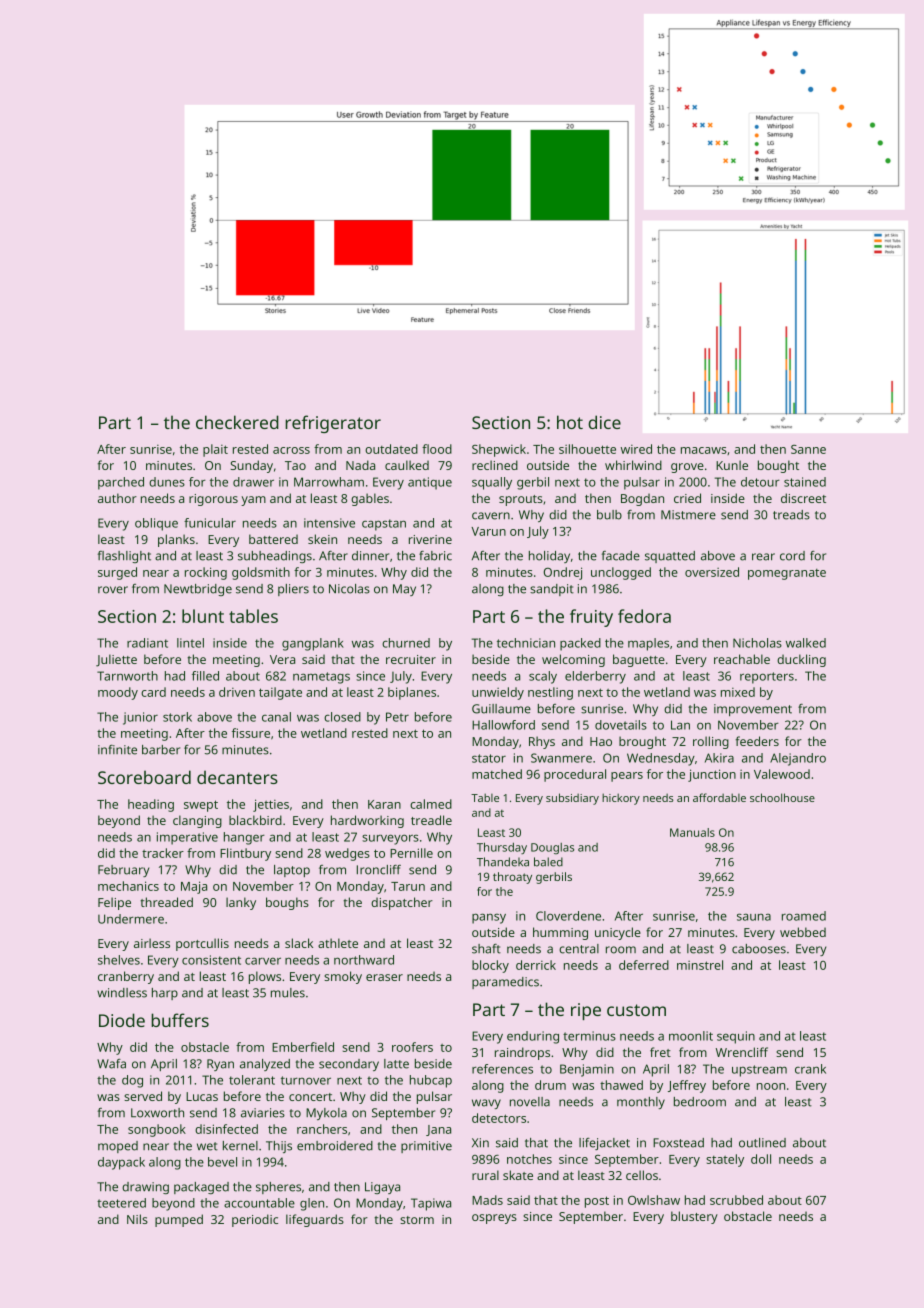 This page has width=924, height=1308. Describe the element at coordinates (276, 717) in the page. I see `canal` at that location.
